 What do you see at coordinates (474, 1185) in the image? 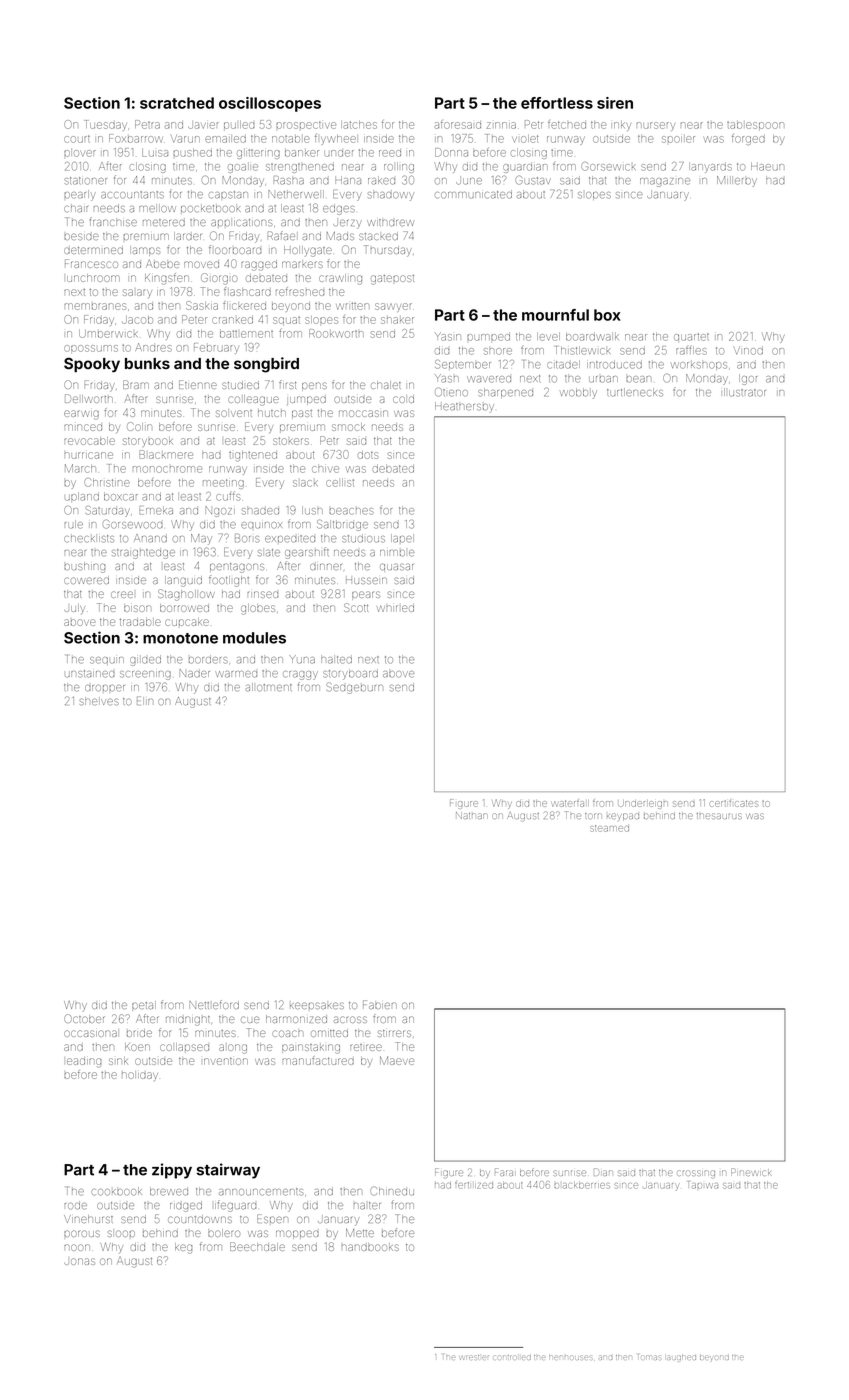
I see `fertilized` at bounding box center [474, 1185].
